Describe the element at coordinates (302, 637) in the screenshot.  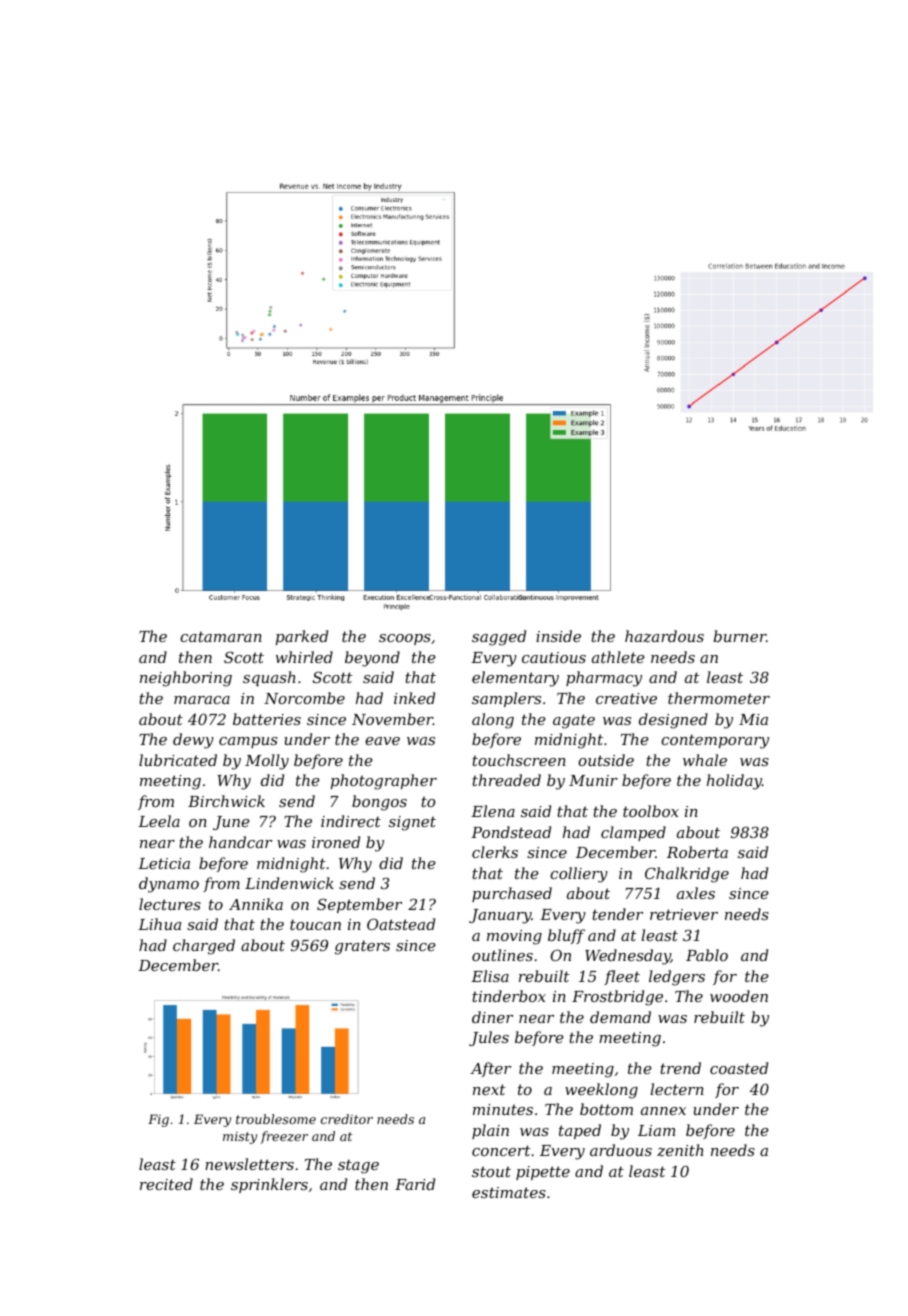
I see `parked` at that location.
